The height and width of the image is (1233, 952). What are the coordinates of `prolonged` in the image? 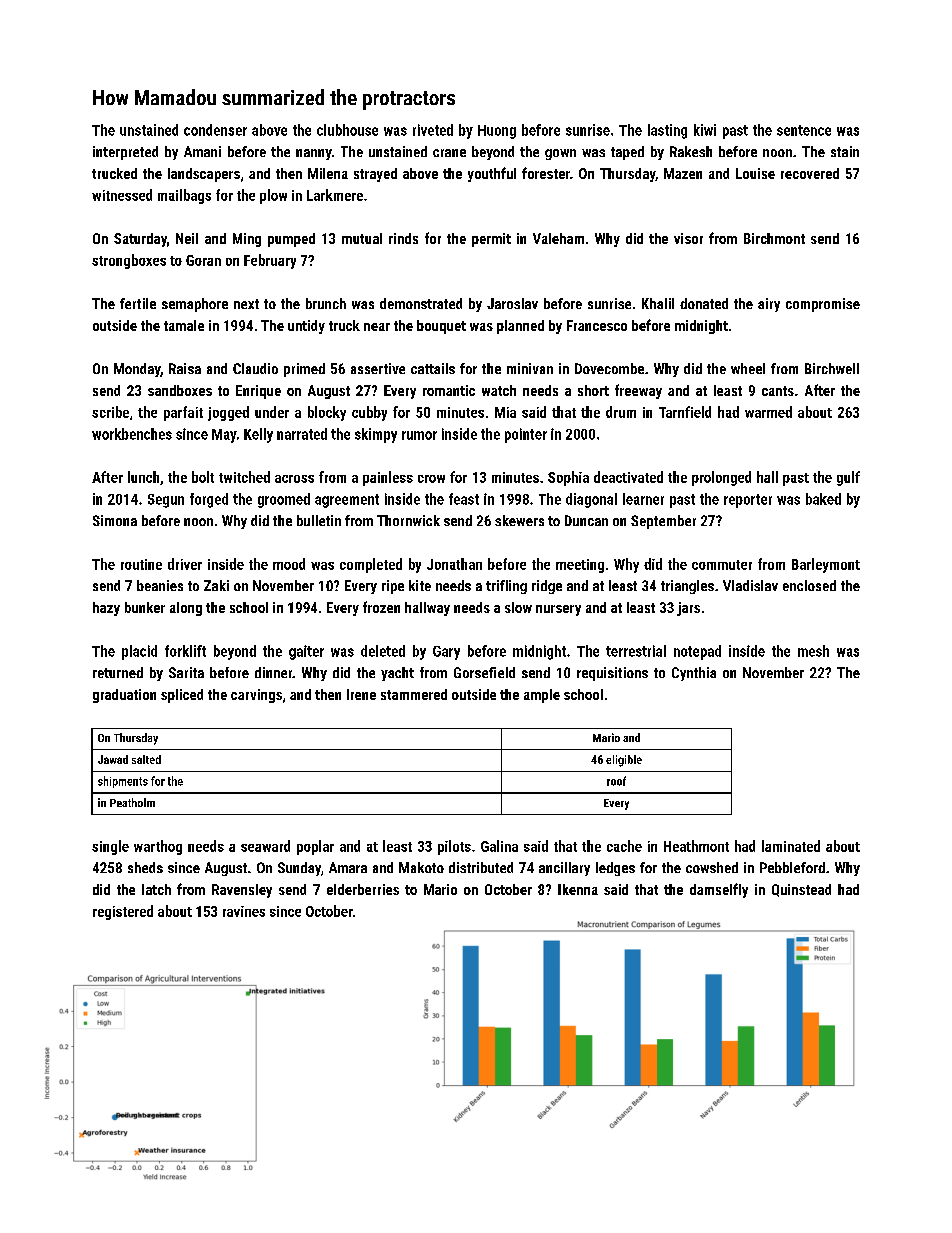 It's located at (721, 478).
